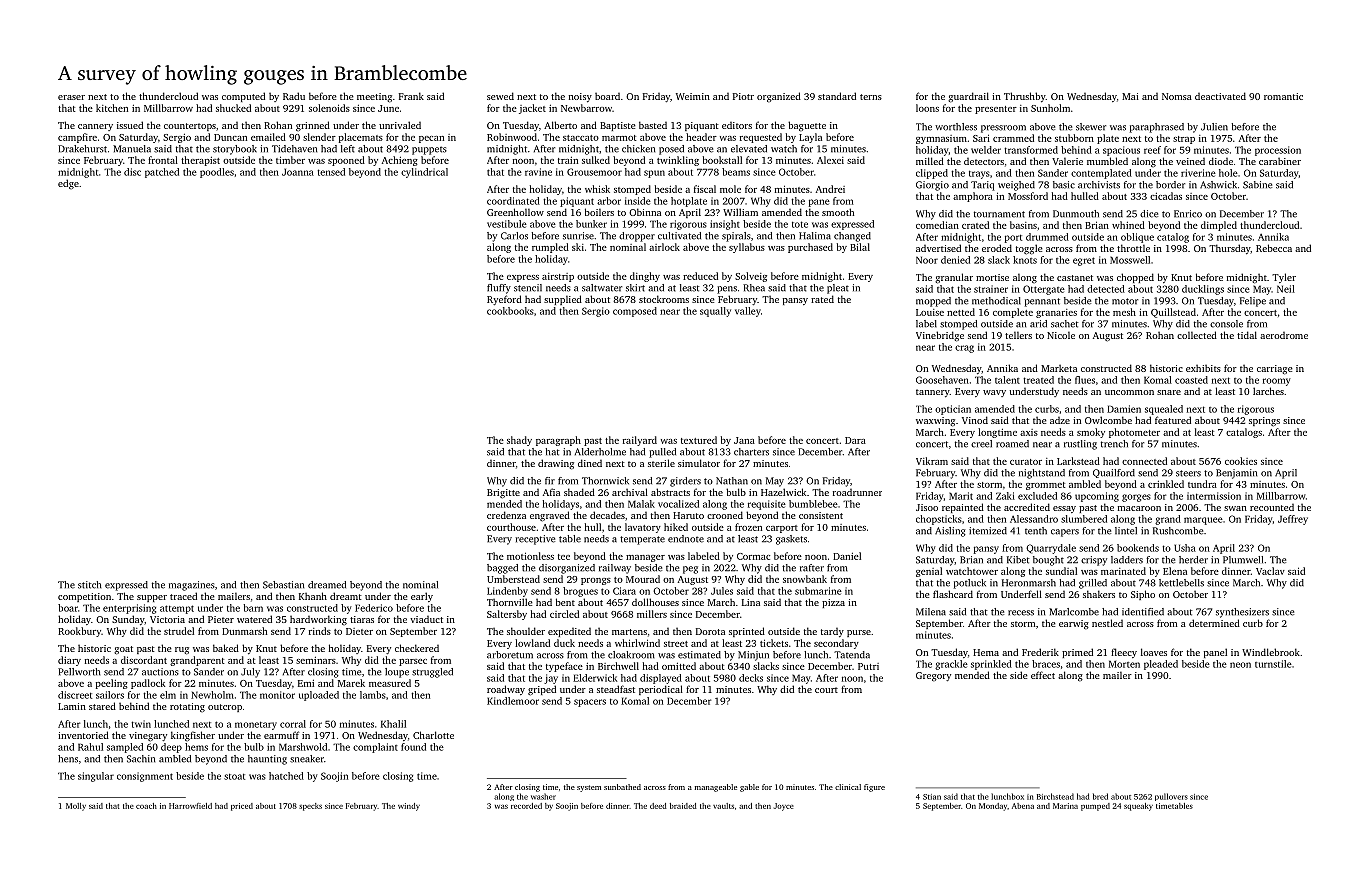 This page has height=887, width=1372. What do you see at coordinates (645, 558) in the page?
I see `manager` at bounding box center [645, 558].
